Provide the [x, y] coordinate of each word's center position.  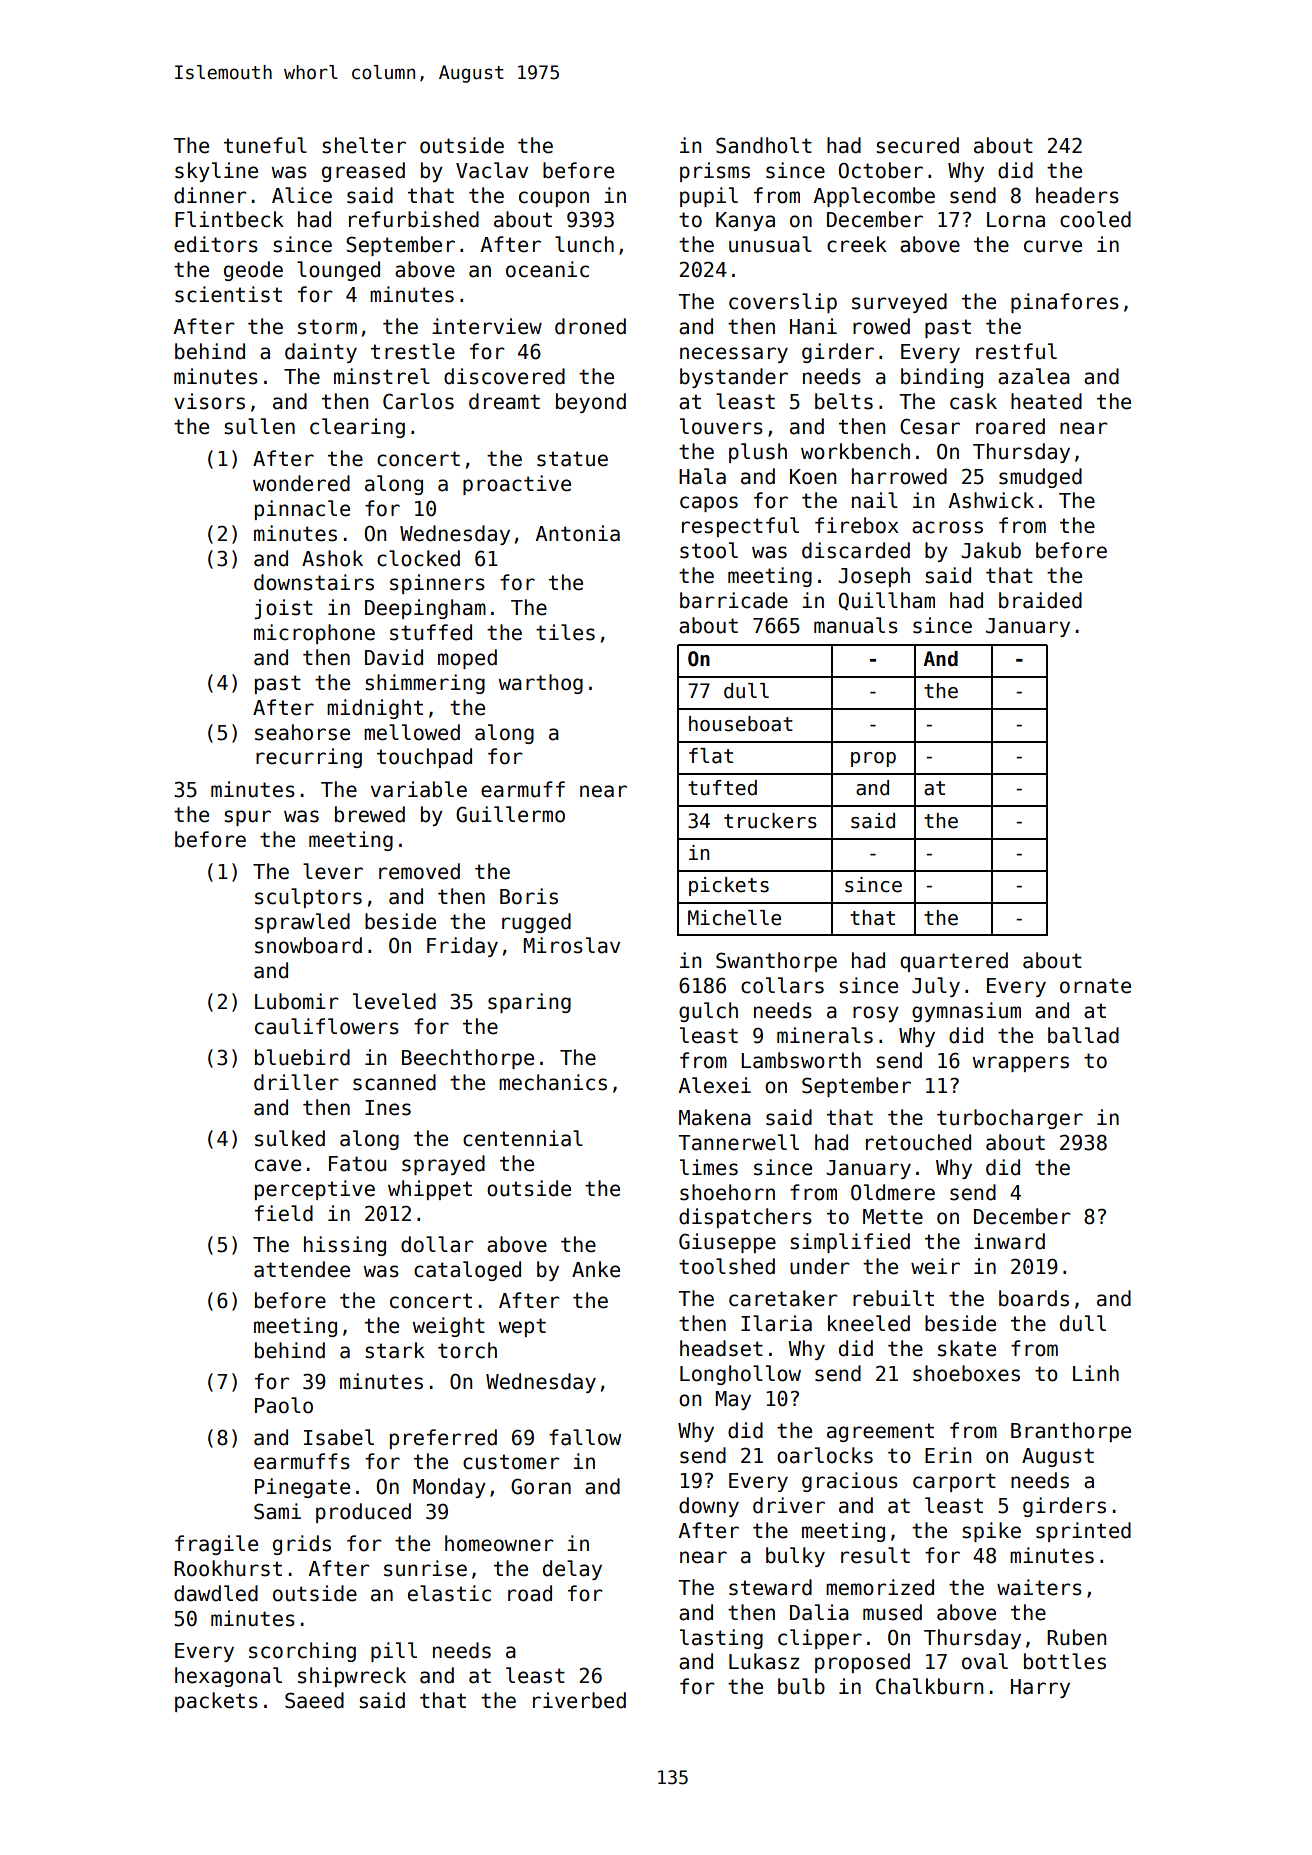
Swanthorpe [776, 962]
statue [572, 459]
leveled [394, 1001]
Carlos [418, 401]
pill [394, 1652]
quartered [954, 962]
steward [770, 1587]
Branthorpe [1071, 1432]
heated [1046, 401]
